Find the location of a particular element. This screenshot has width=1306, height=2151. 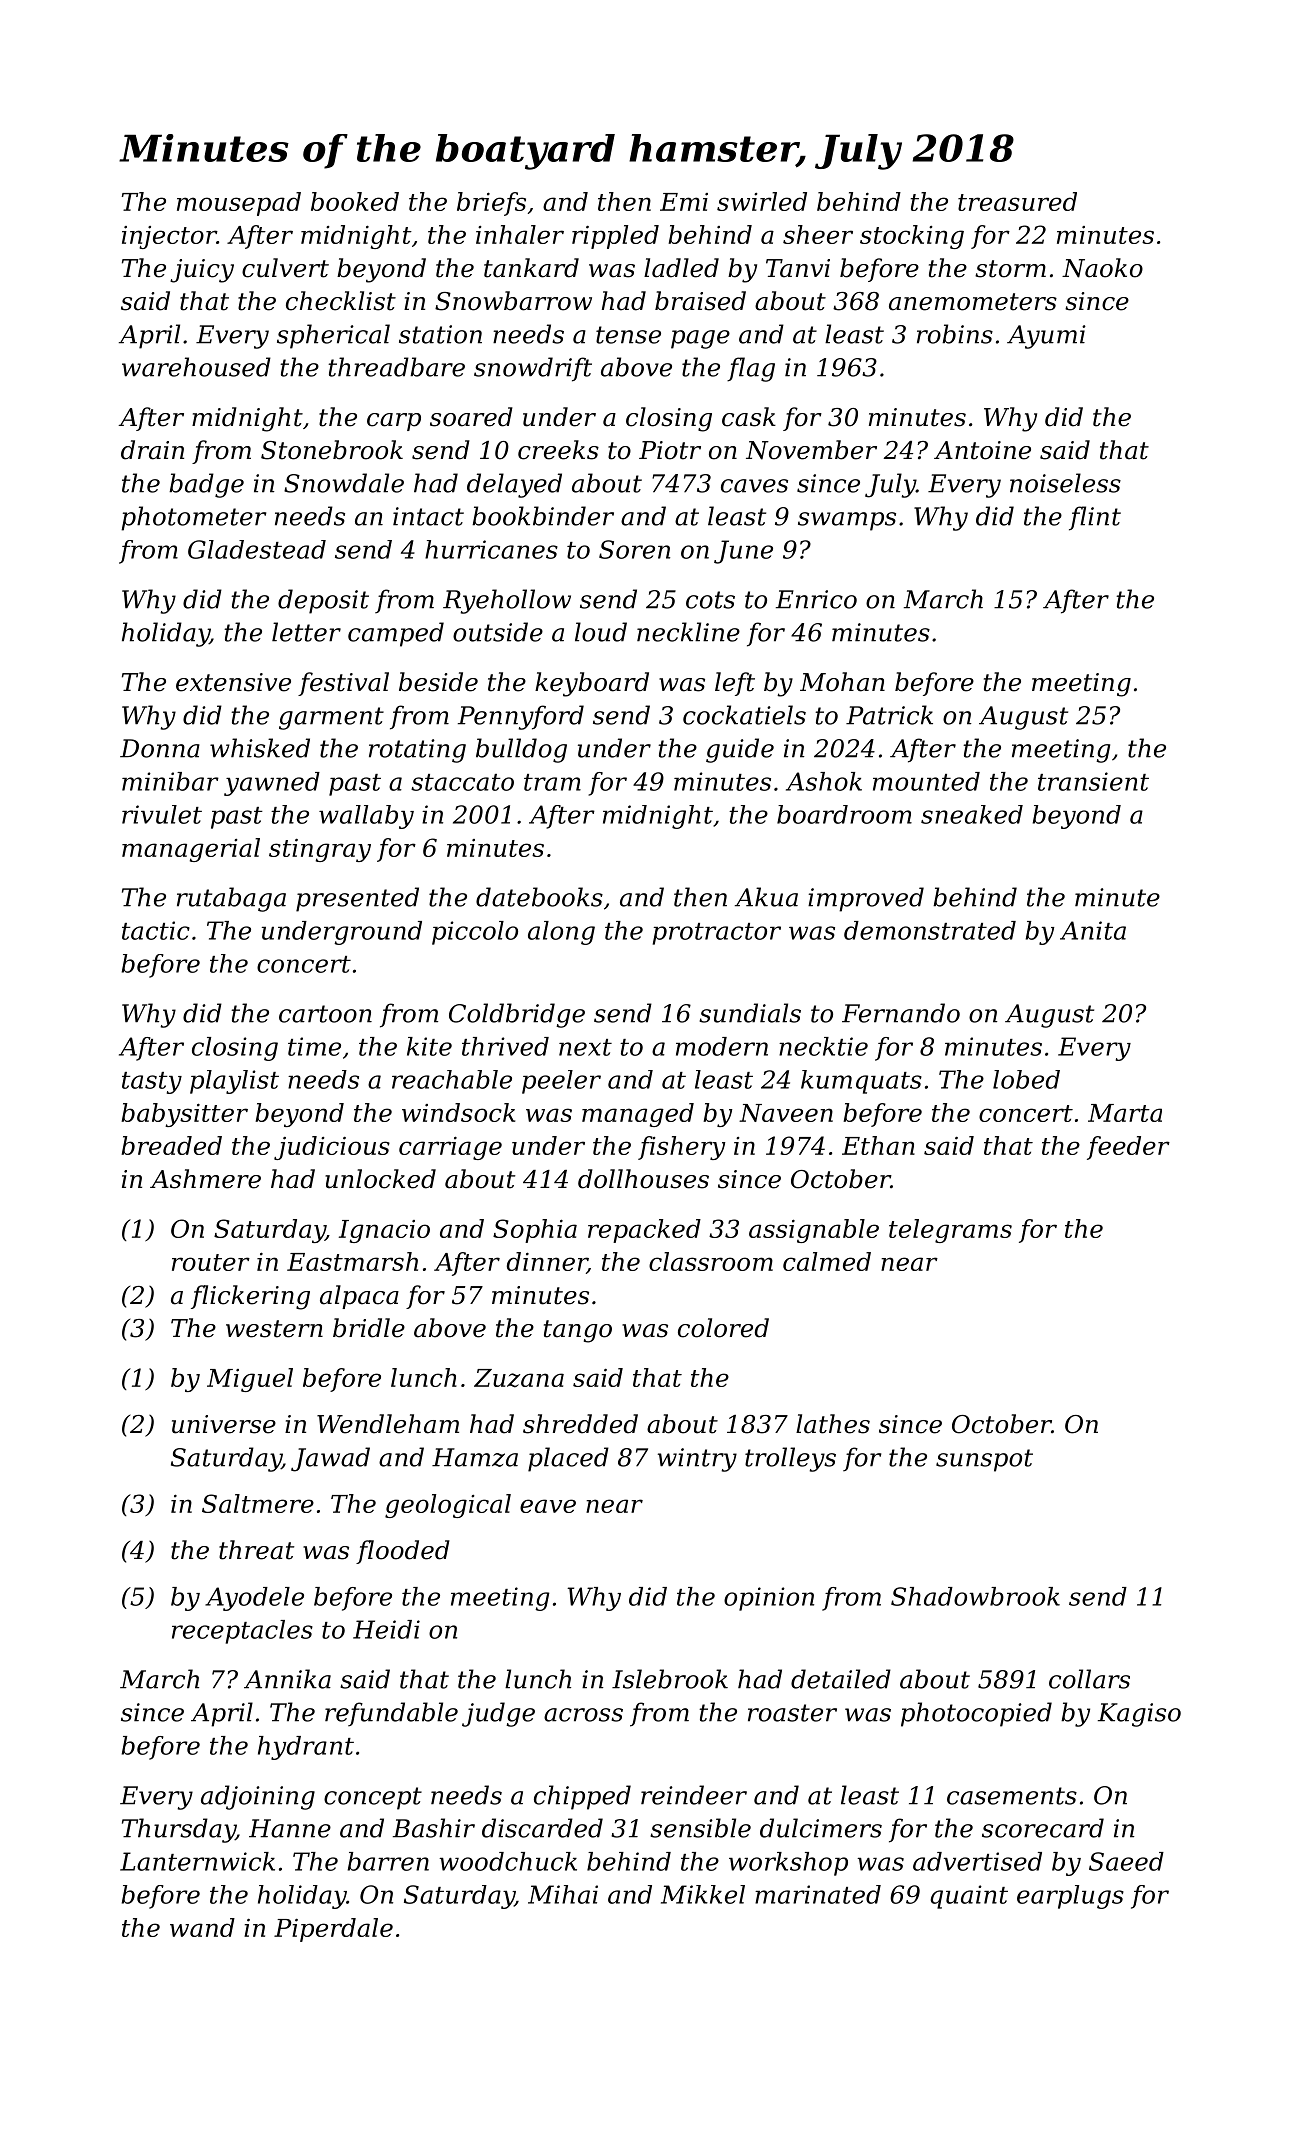

Thursday is located at coordinates (179, 1830).
